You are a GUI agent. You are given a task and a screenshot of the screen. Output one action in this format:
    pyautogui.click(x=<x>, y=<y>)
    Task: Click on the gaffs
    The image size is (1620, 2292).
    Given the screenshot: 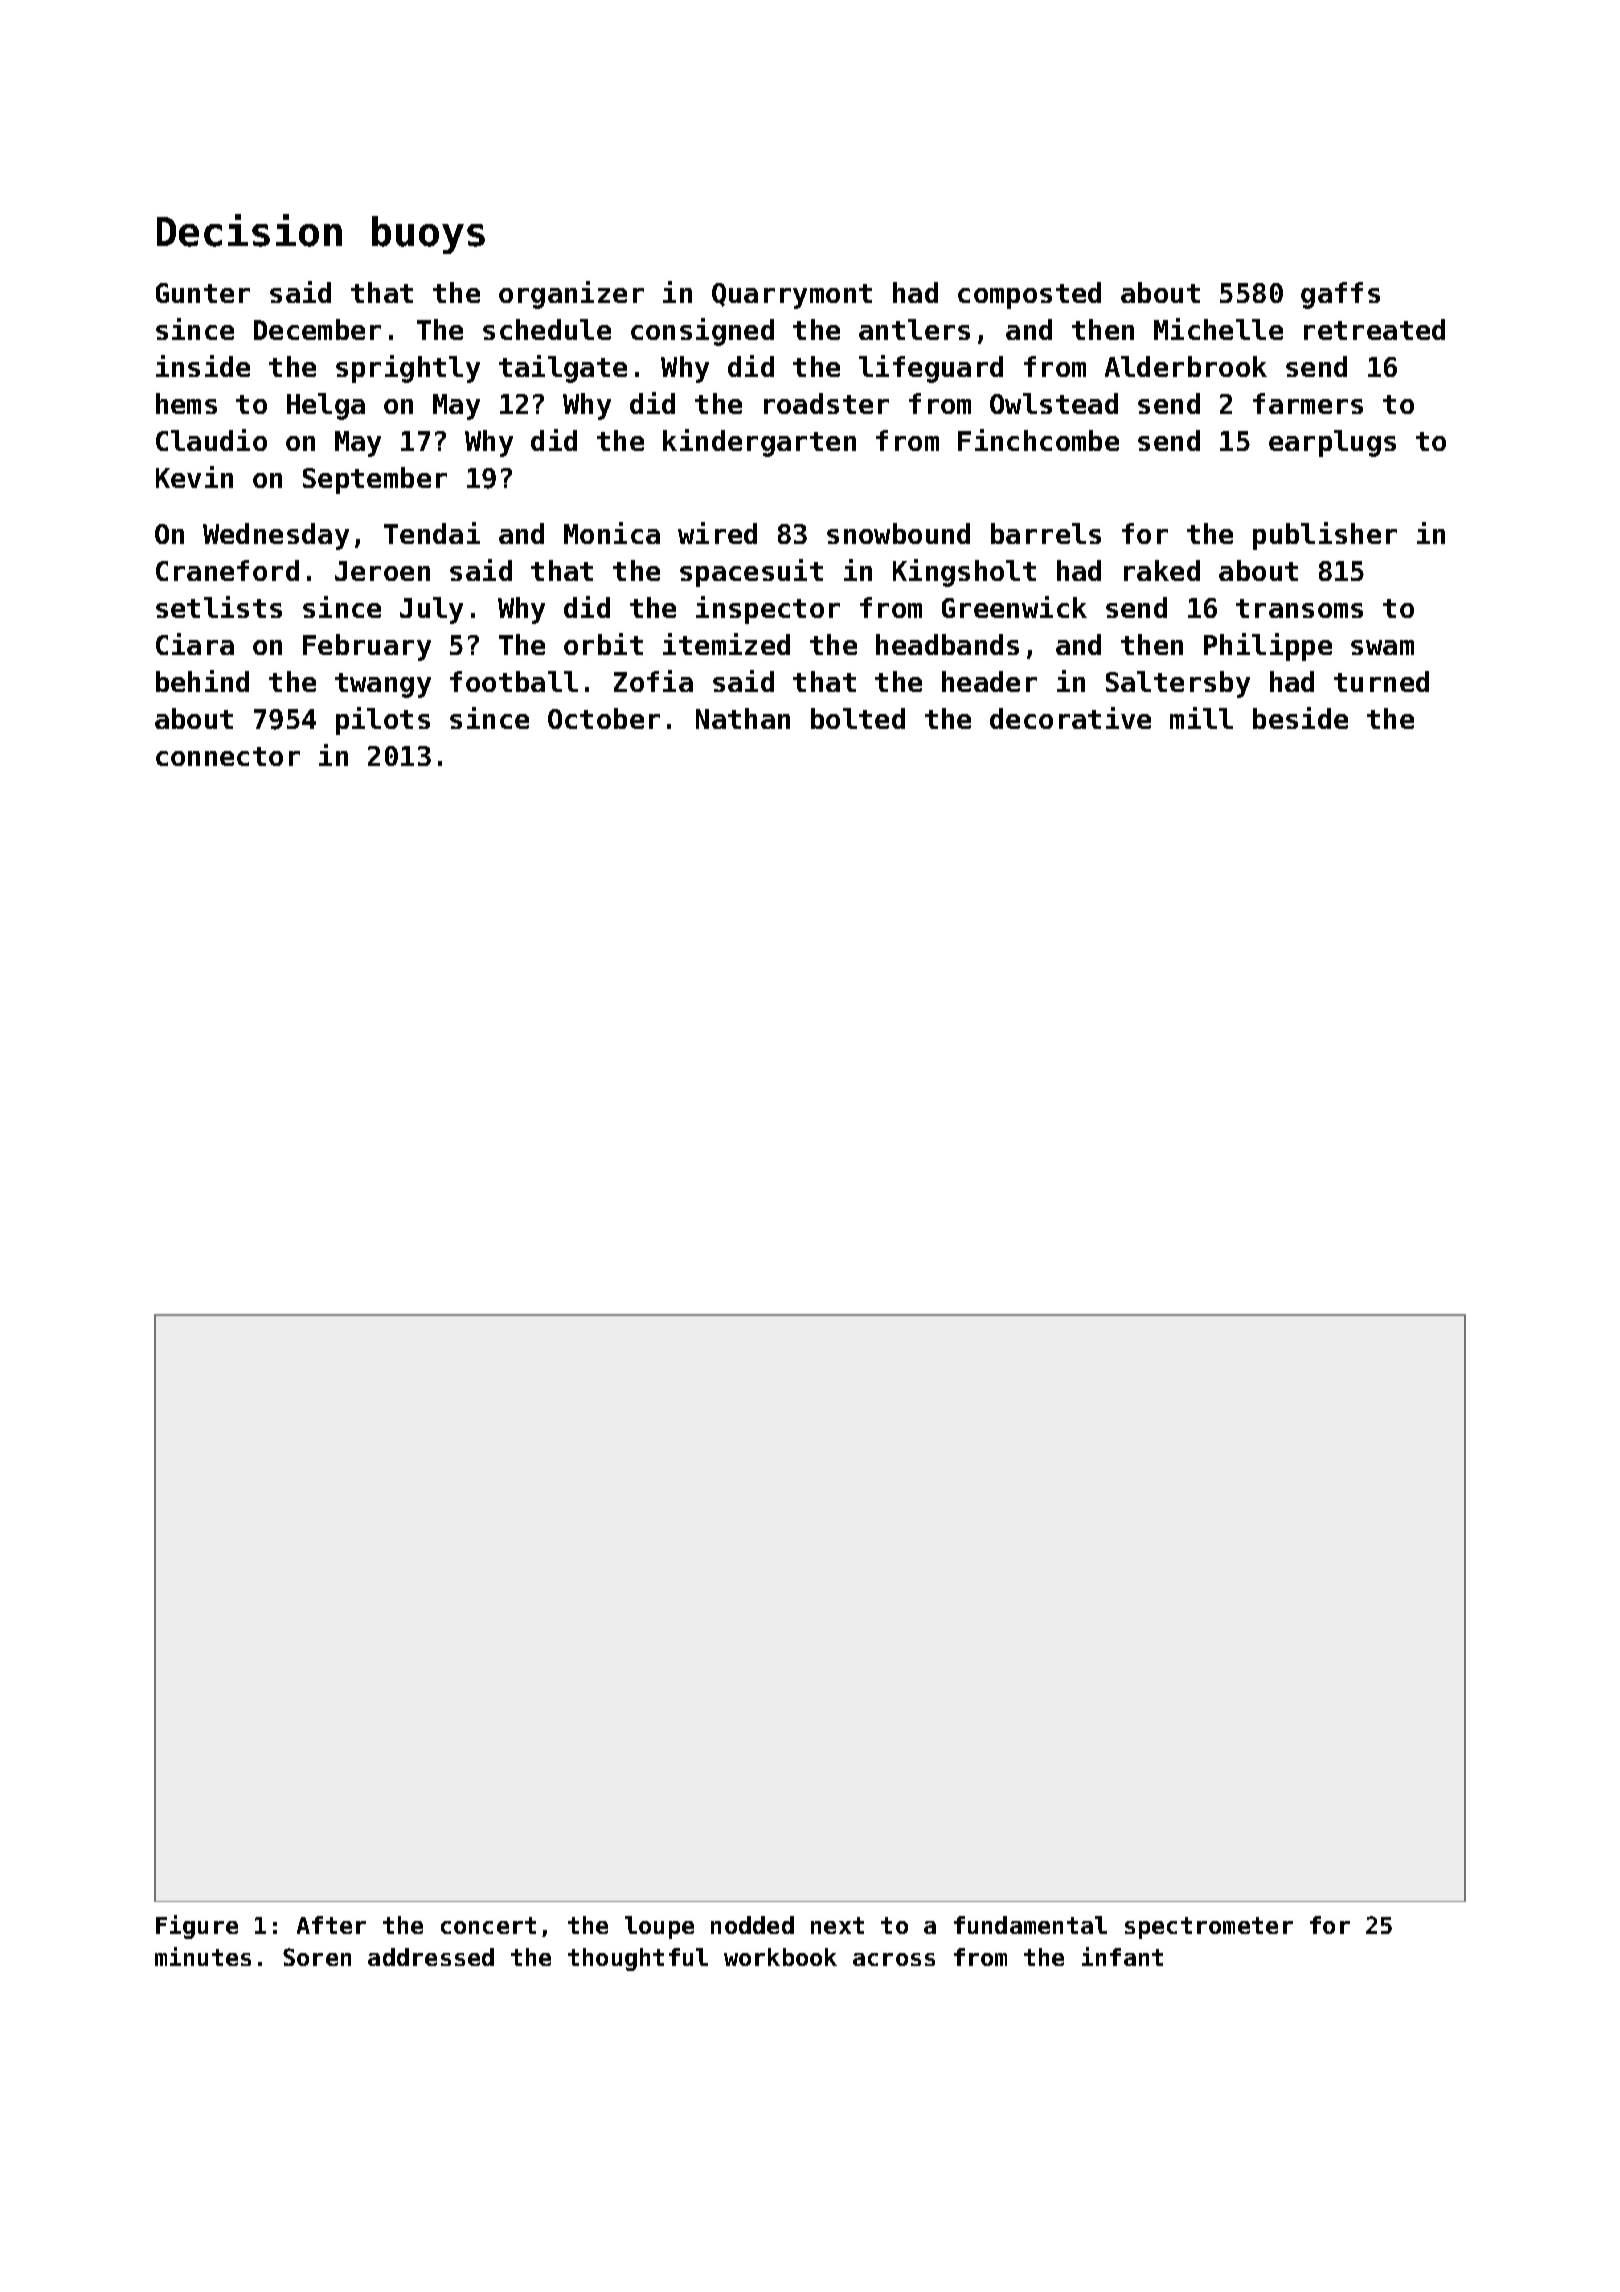 What is the action you would take?
    pyautogui.click(x=1340, y=295)
